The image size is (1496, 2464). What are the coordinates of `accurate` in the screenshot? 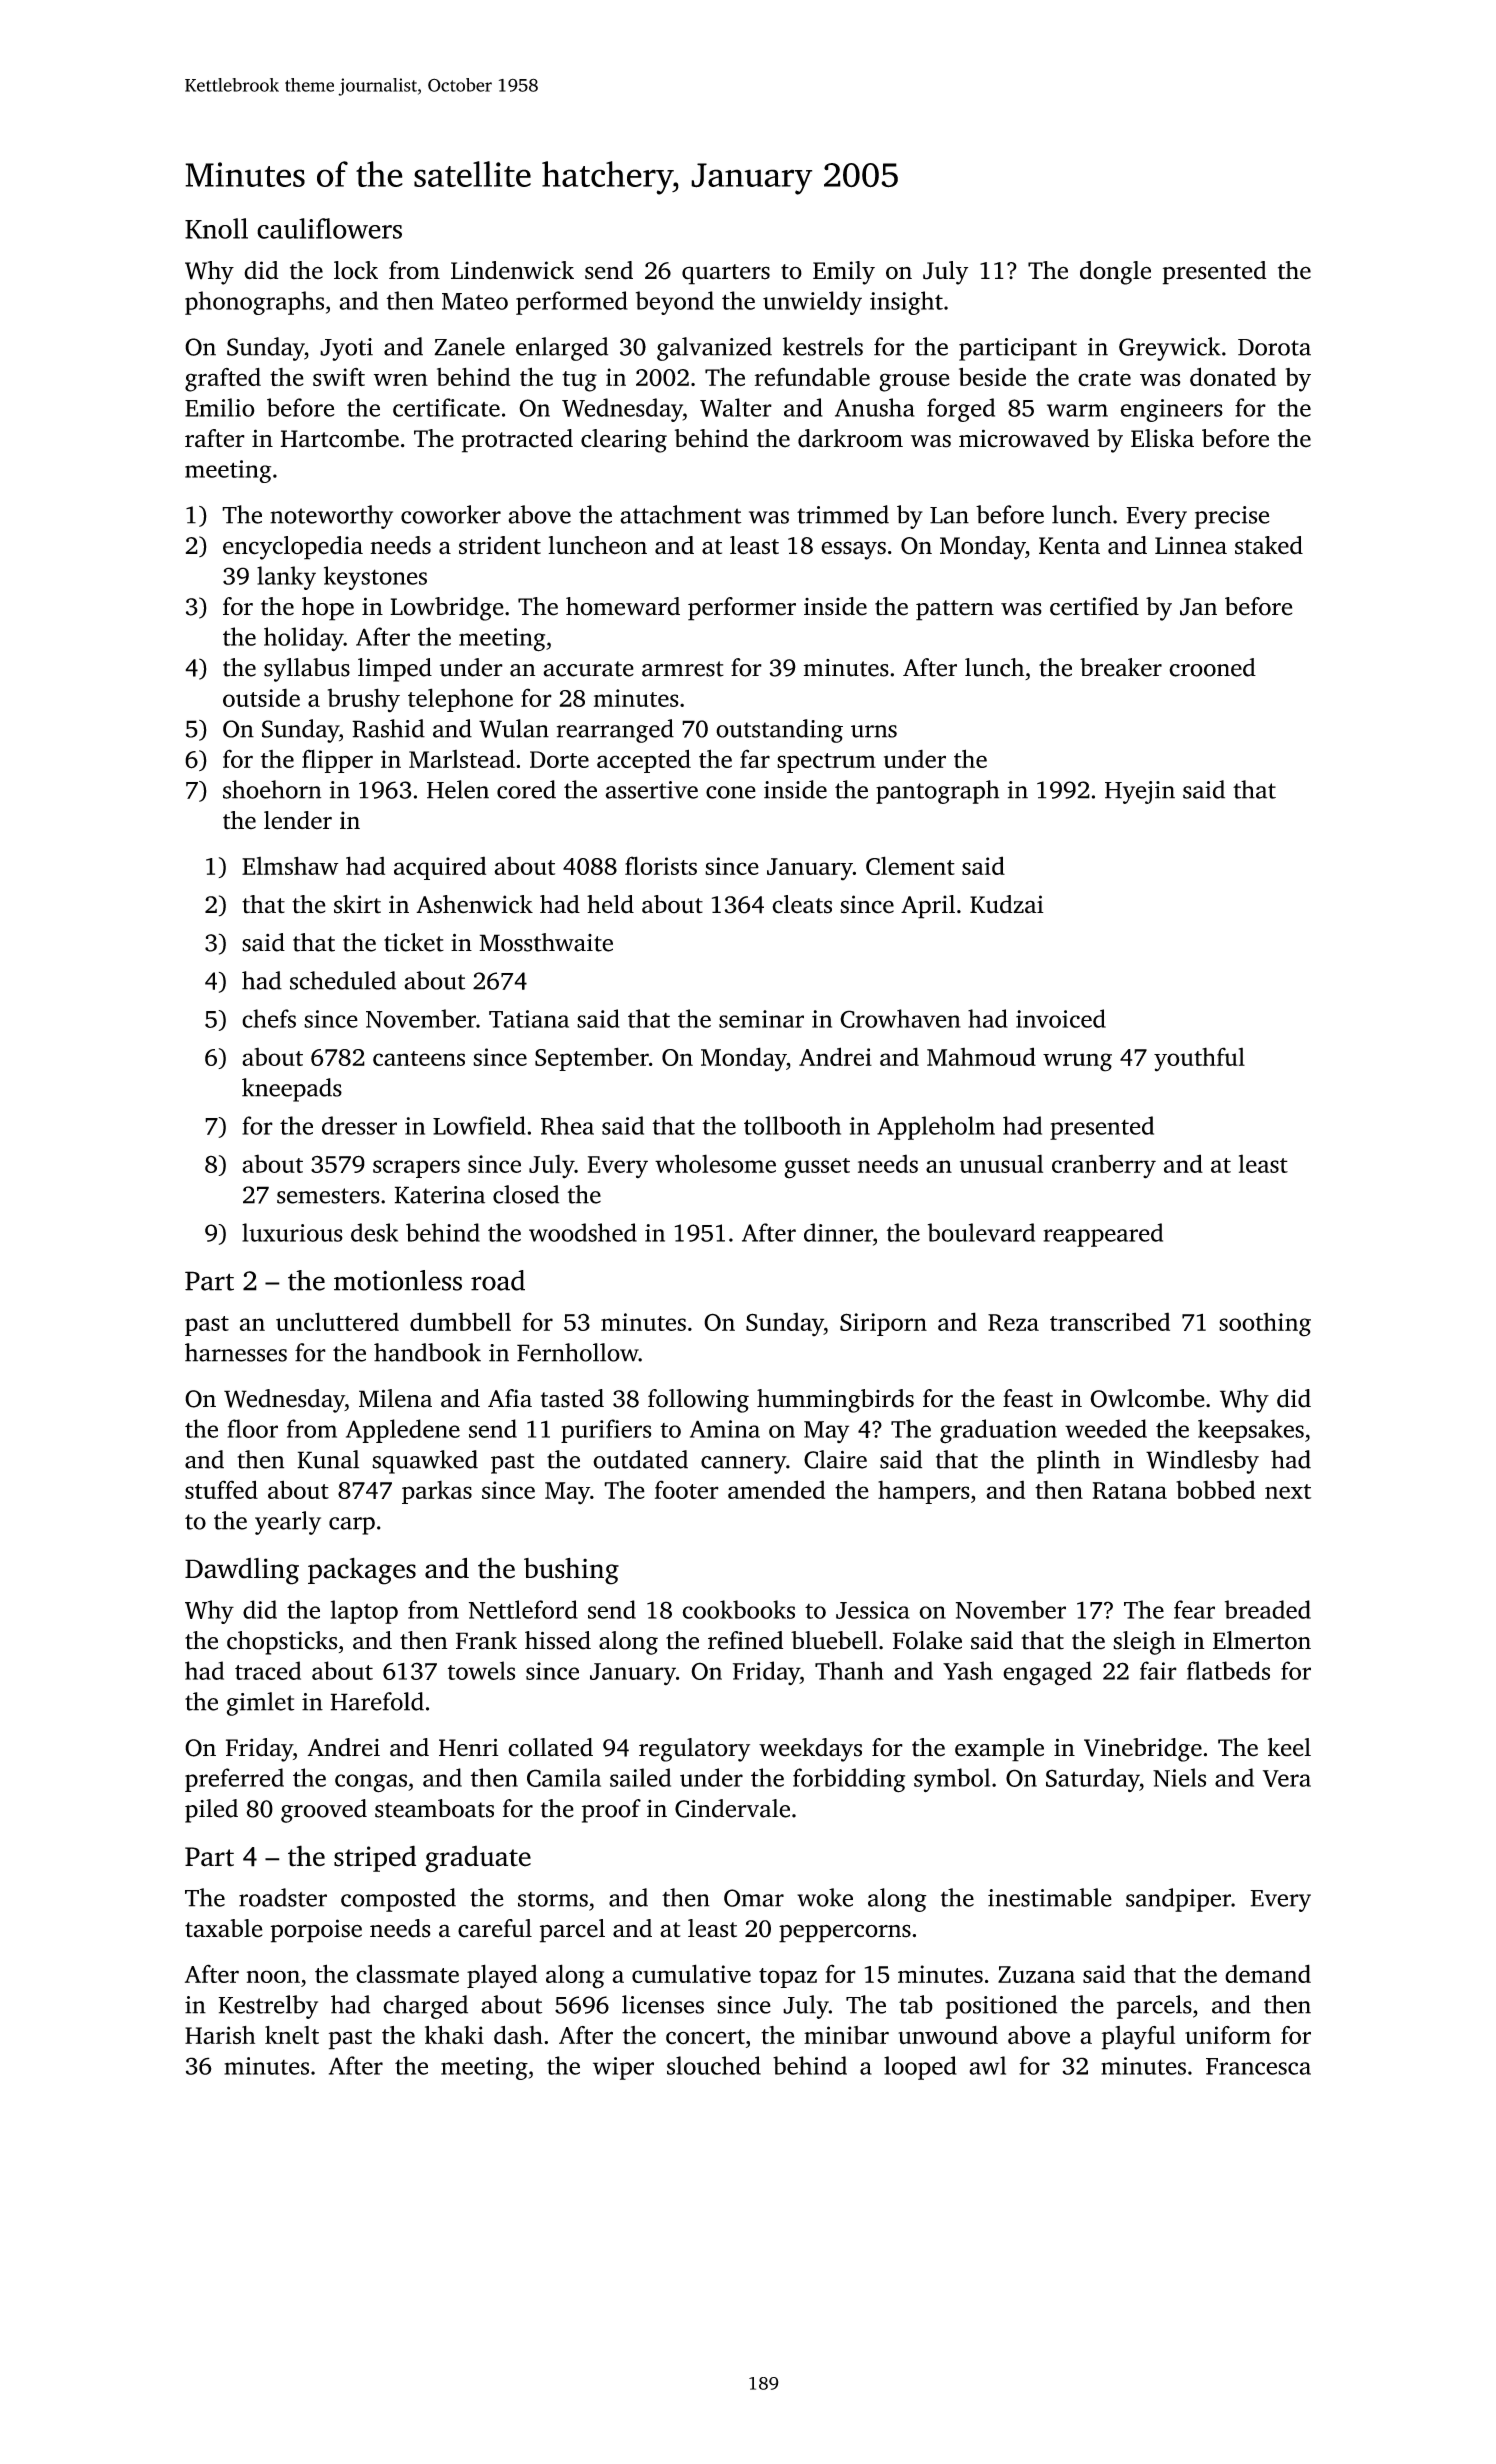 It's located at (588, 669).
